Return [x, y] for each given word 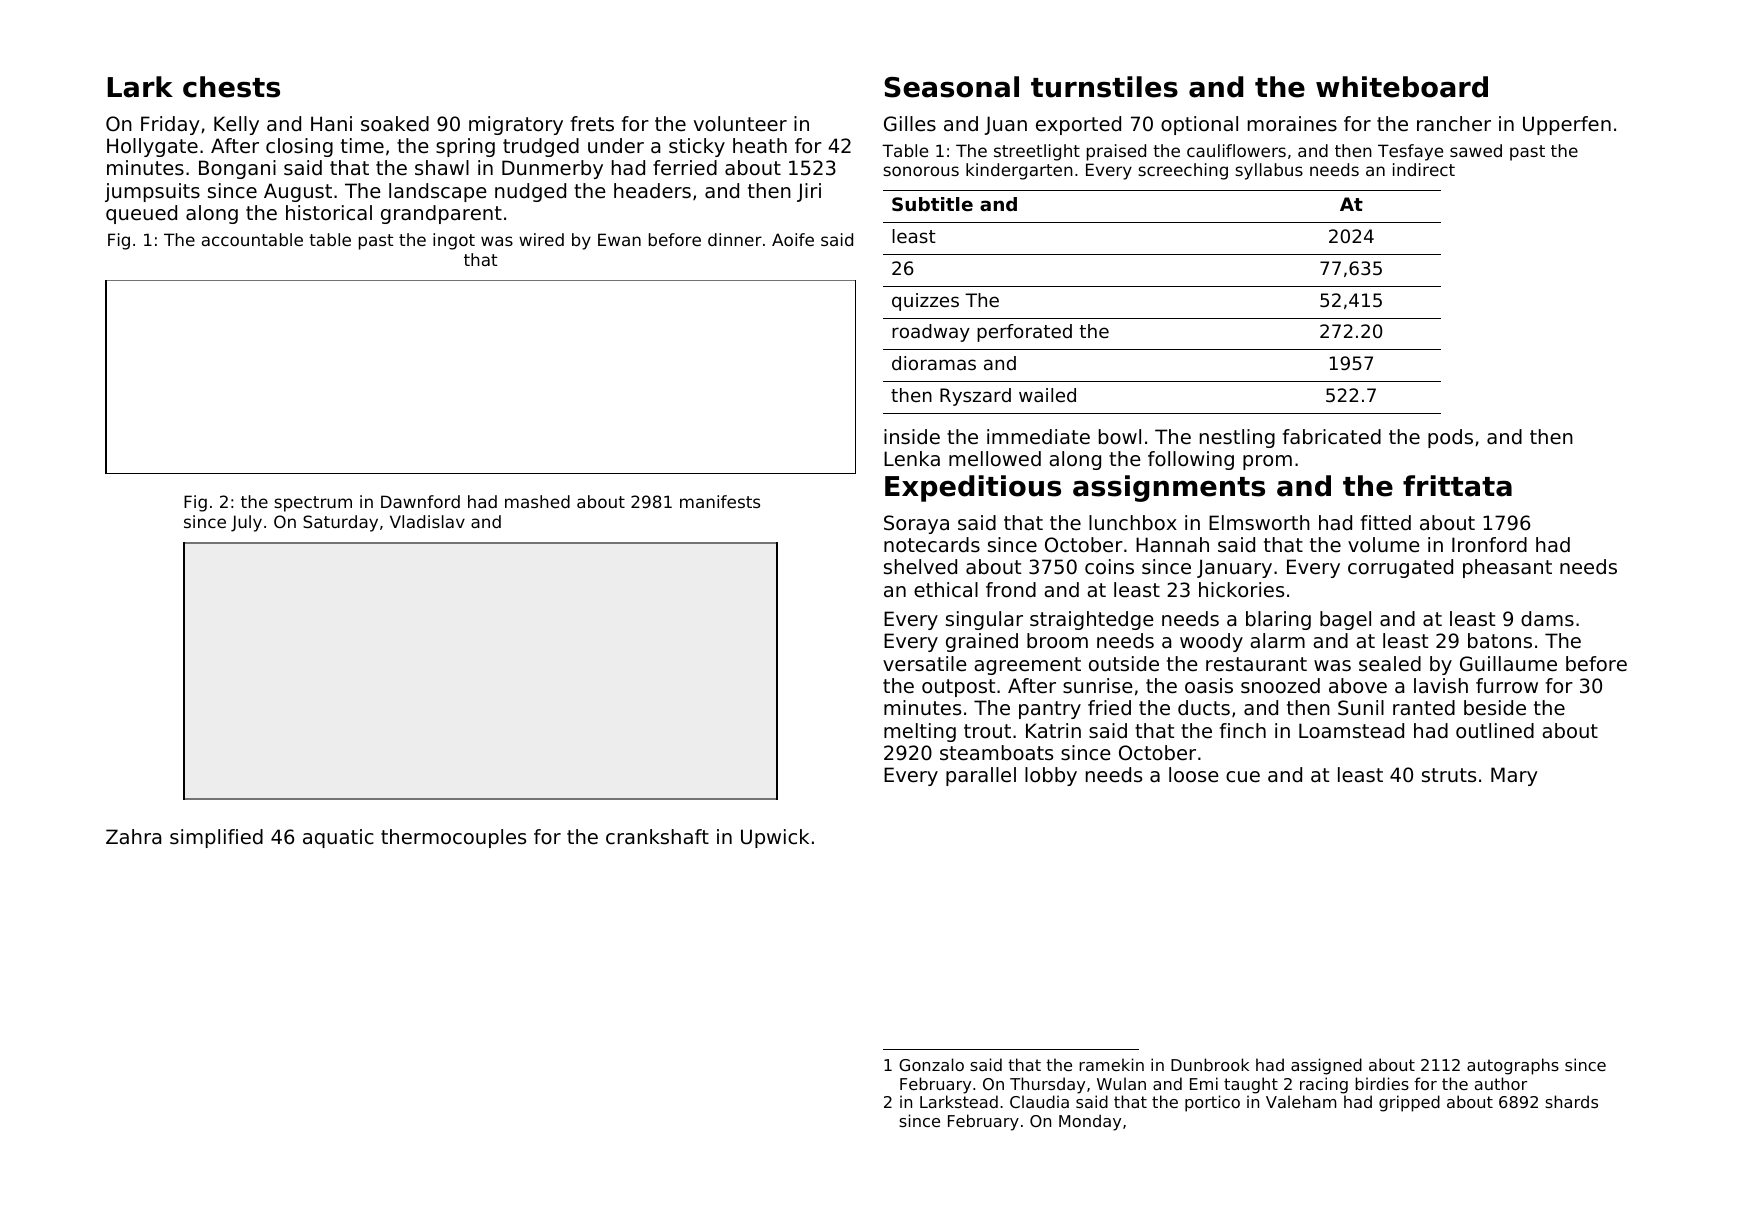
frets [592, 124]
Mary [1514, 776]
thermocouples [453, 838]
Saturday [340, 523]
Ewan [619, 239]
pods [1450, 438]
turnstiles [1104, 87]
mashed [537, 501]
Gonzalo [931, 1064]
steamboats [996, 753]
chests [231, 87]
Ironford [1489, 545]
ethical [946, 590]
